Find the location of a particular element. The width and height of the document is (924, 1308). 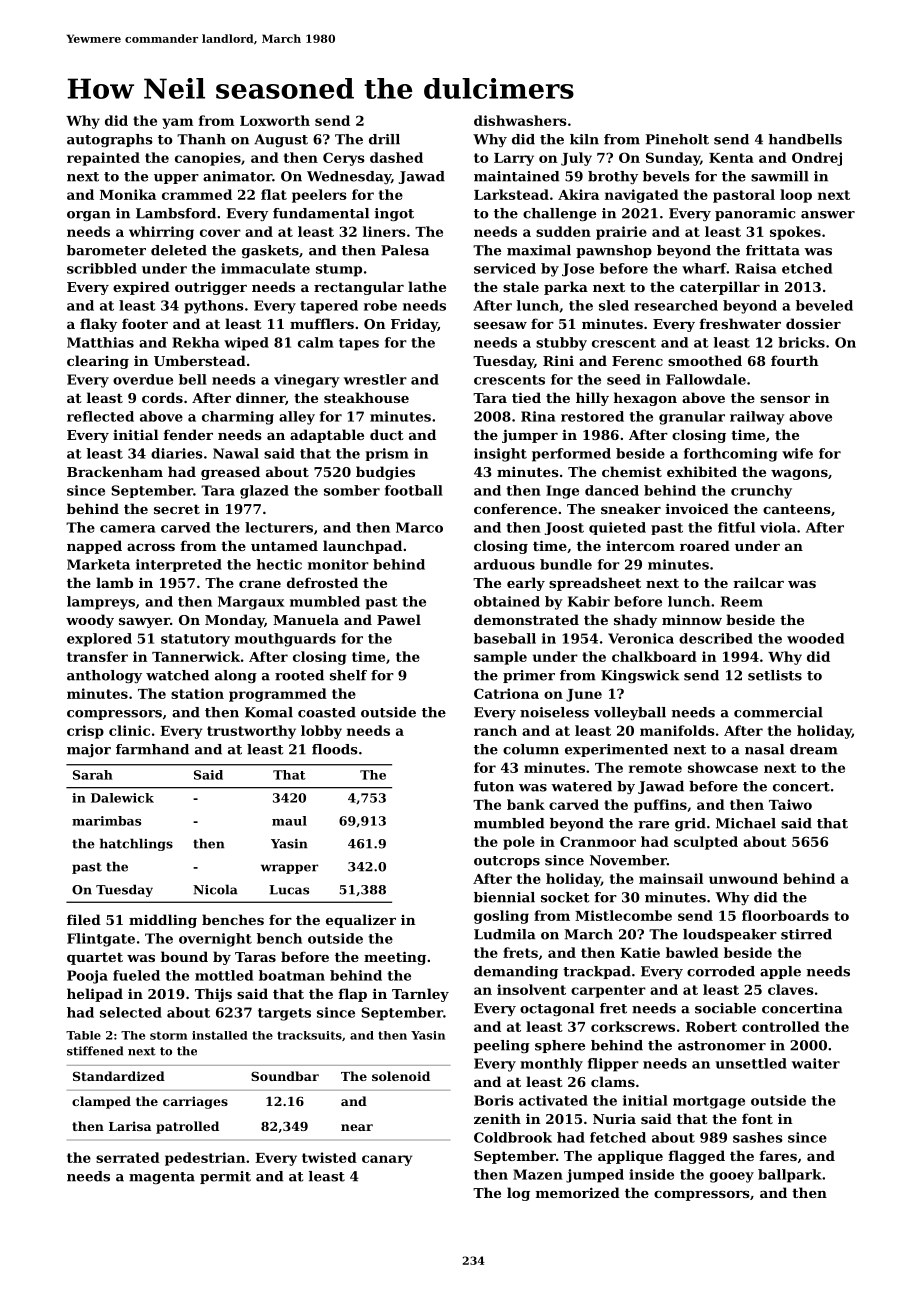

Marketa is located at coordinates (98, 564).
